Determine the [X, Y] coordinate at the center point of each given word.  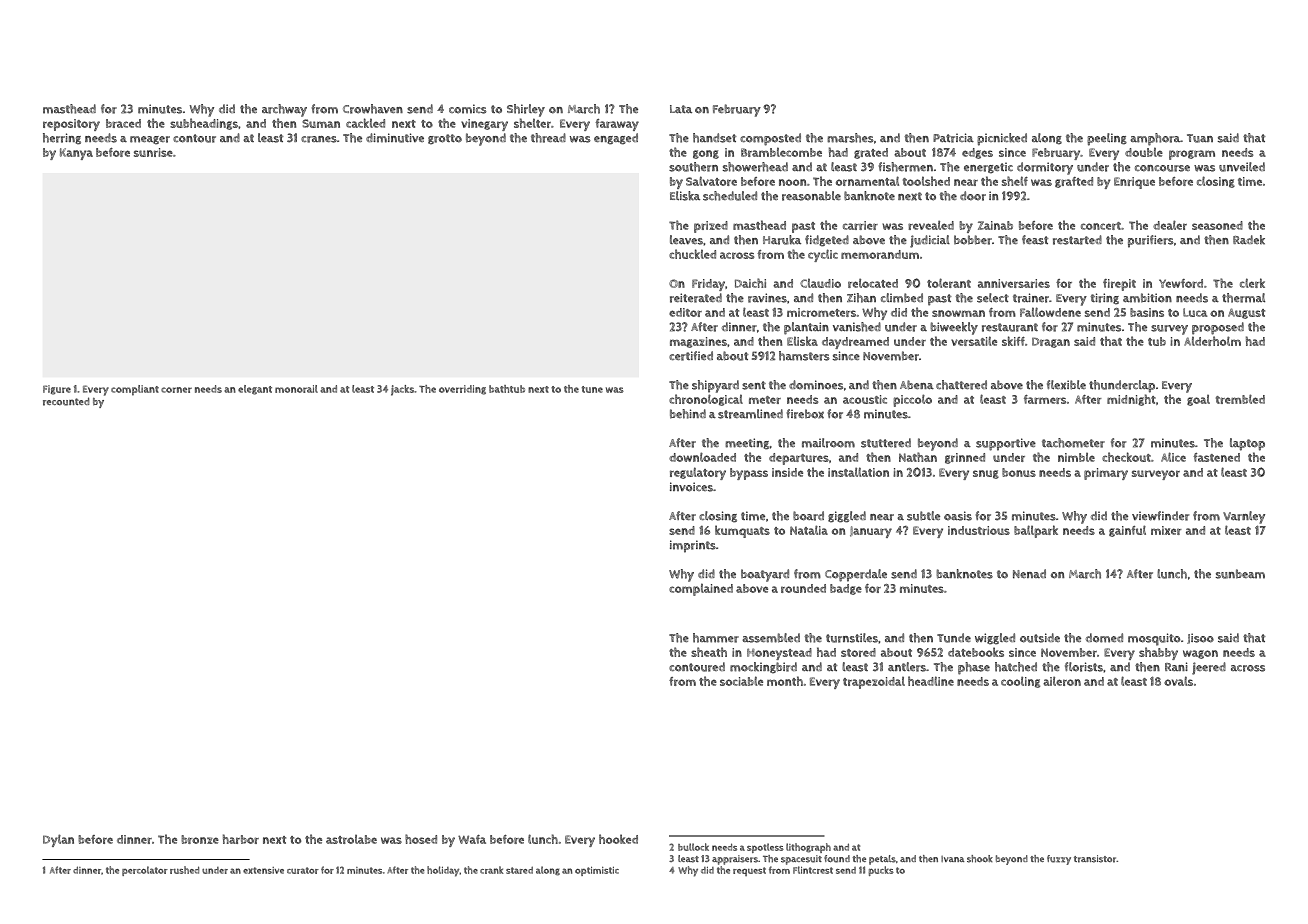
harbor [241, 839]
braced [123, 123]
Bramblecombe [781, 152]
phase [974, 668]
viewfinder [1160, 516]
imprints [693, 546]
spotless [765, 848]
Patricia [953, 138]
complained [701, 589]
